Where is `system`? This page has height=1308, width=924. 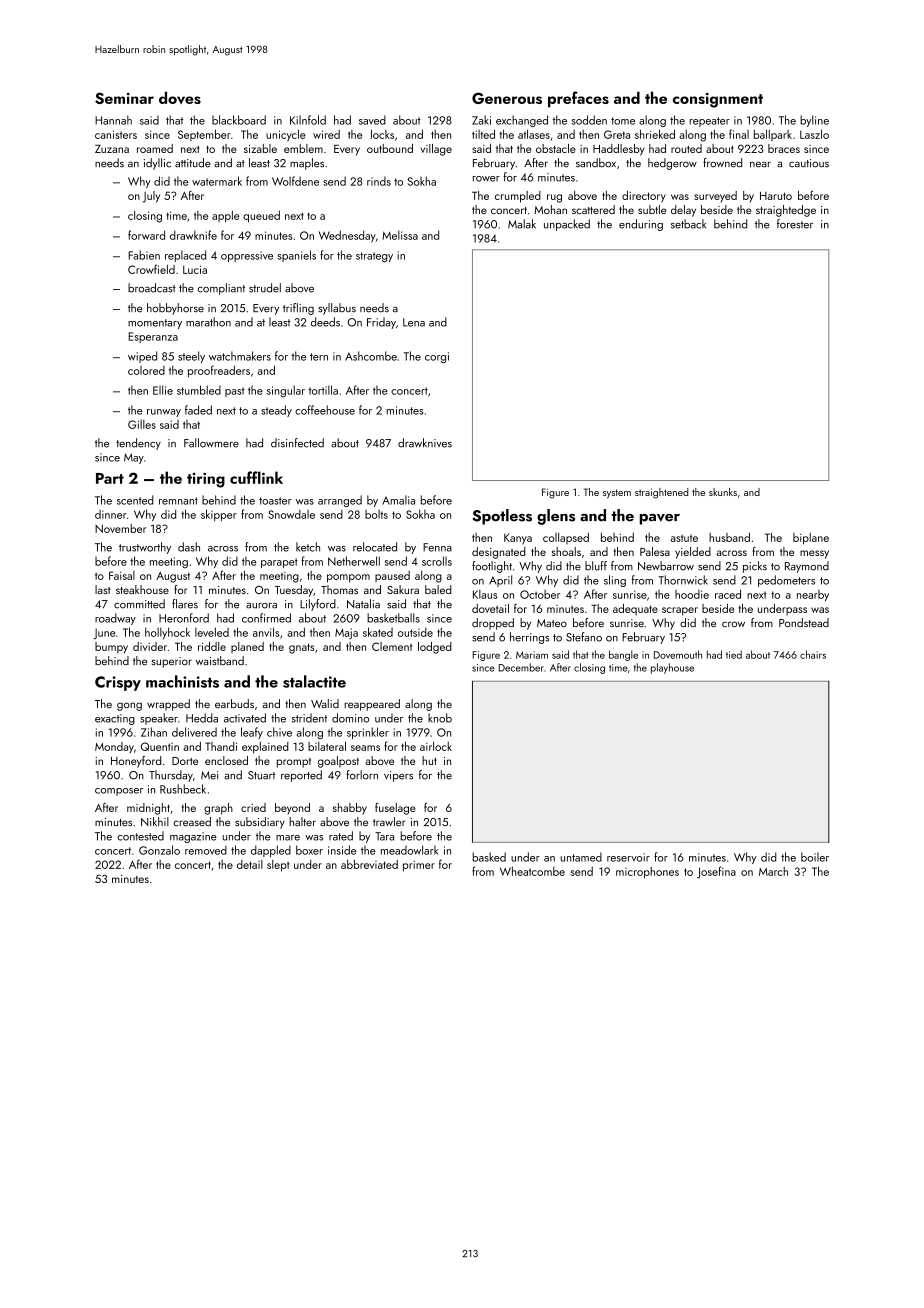
system is located at coordinates (617, 494).
